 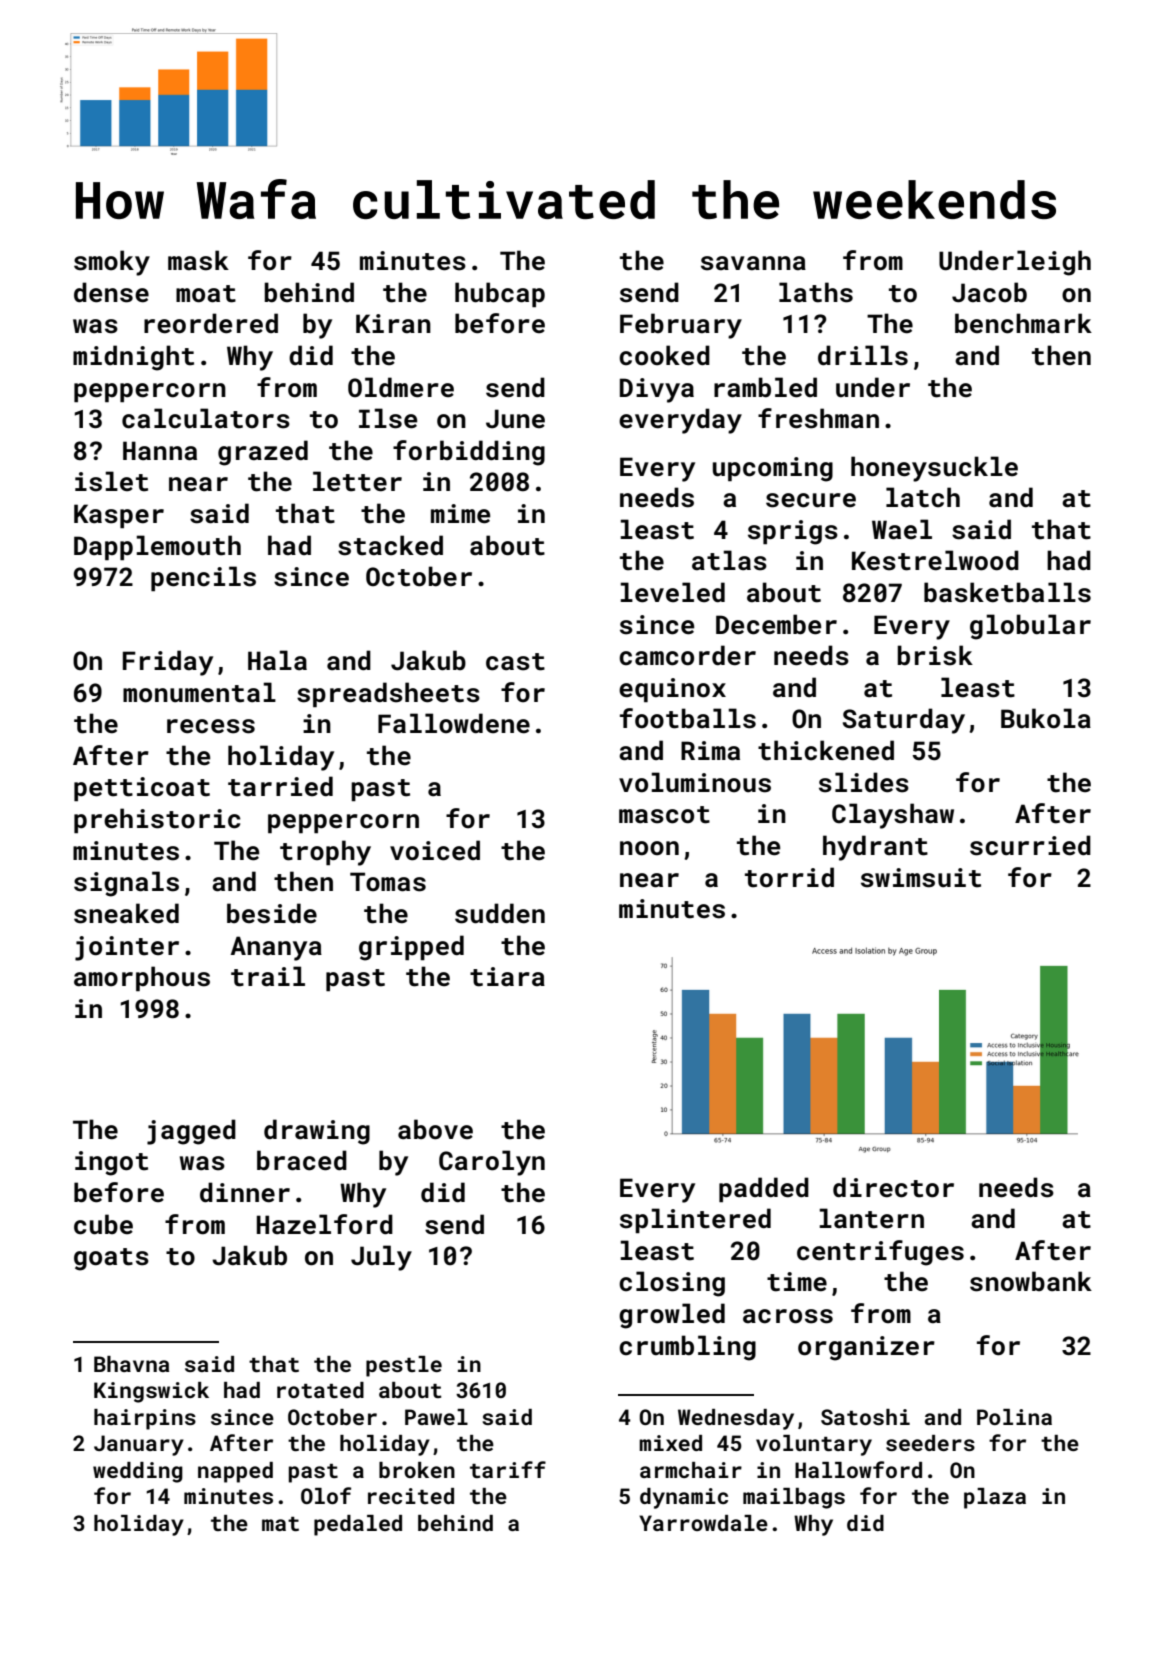 What do you see at coordinates (753, 263) in the image?
I see `savanna` at bounding box center [753, 263].
